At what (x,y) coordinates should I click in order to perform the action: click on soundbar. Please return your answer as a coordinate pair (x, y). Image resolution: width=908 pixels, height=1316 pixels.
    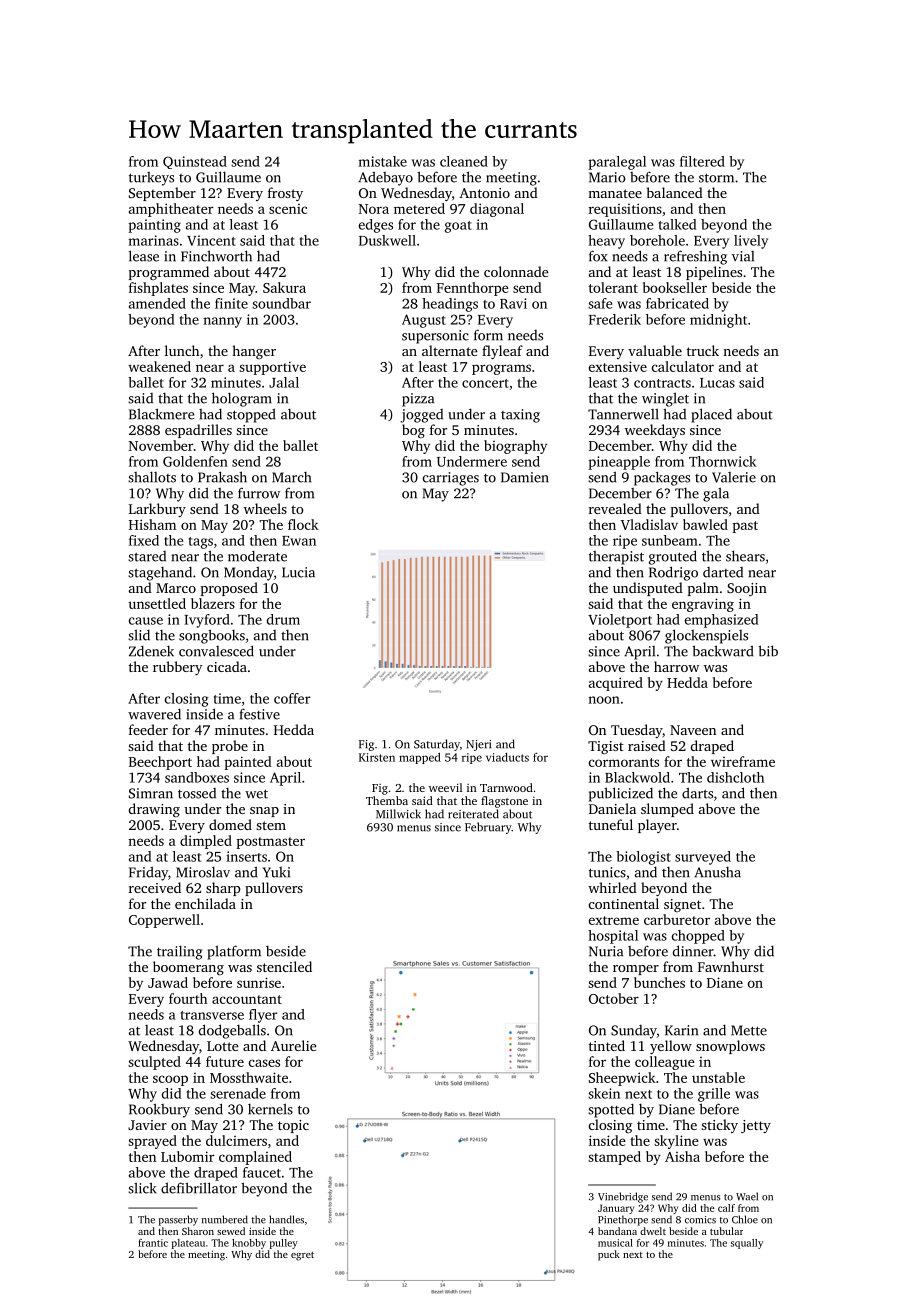
    Looking at the image, I should click on (281, 303).
